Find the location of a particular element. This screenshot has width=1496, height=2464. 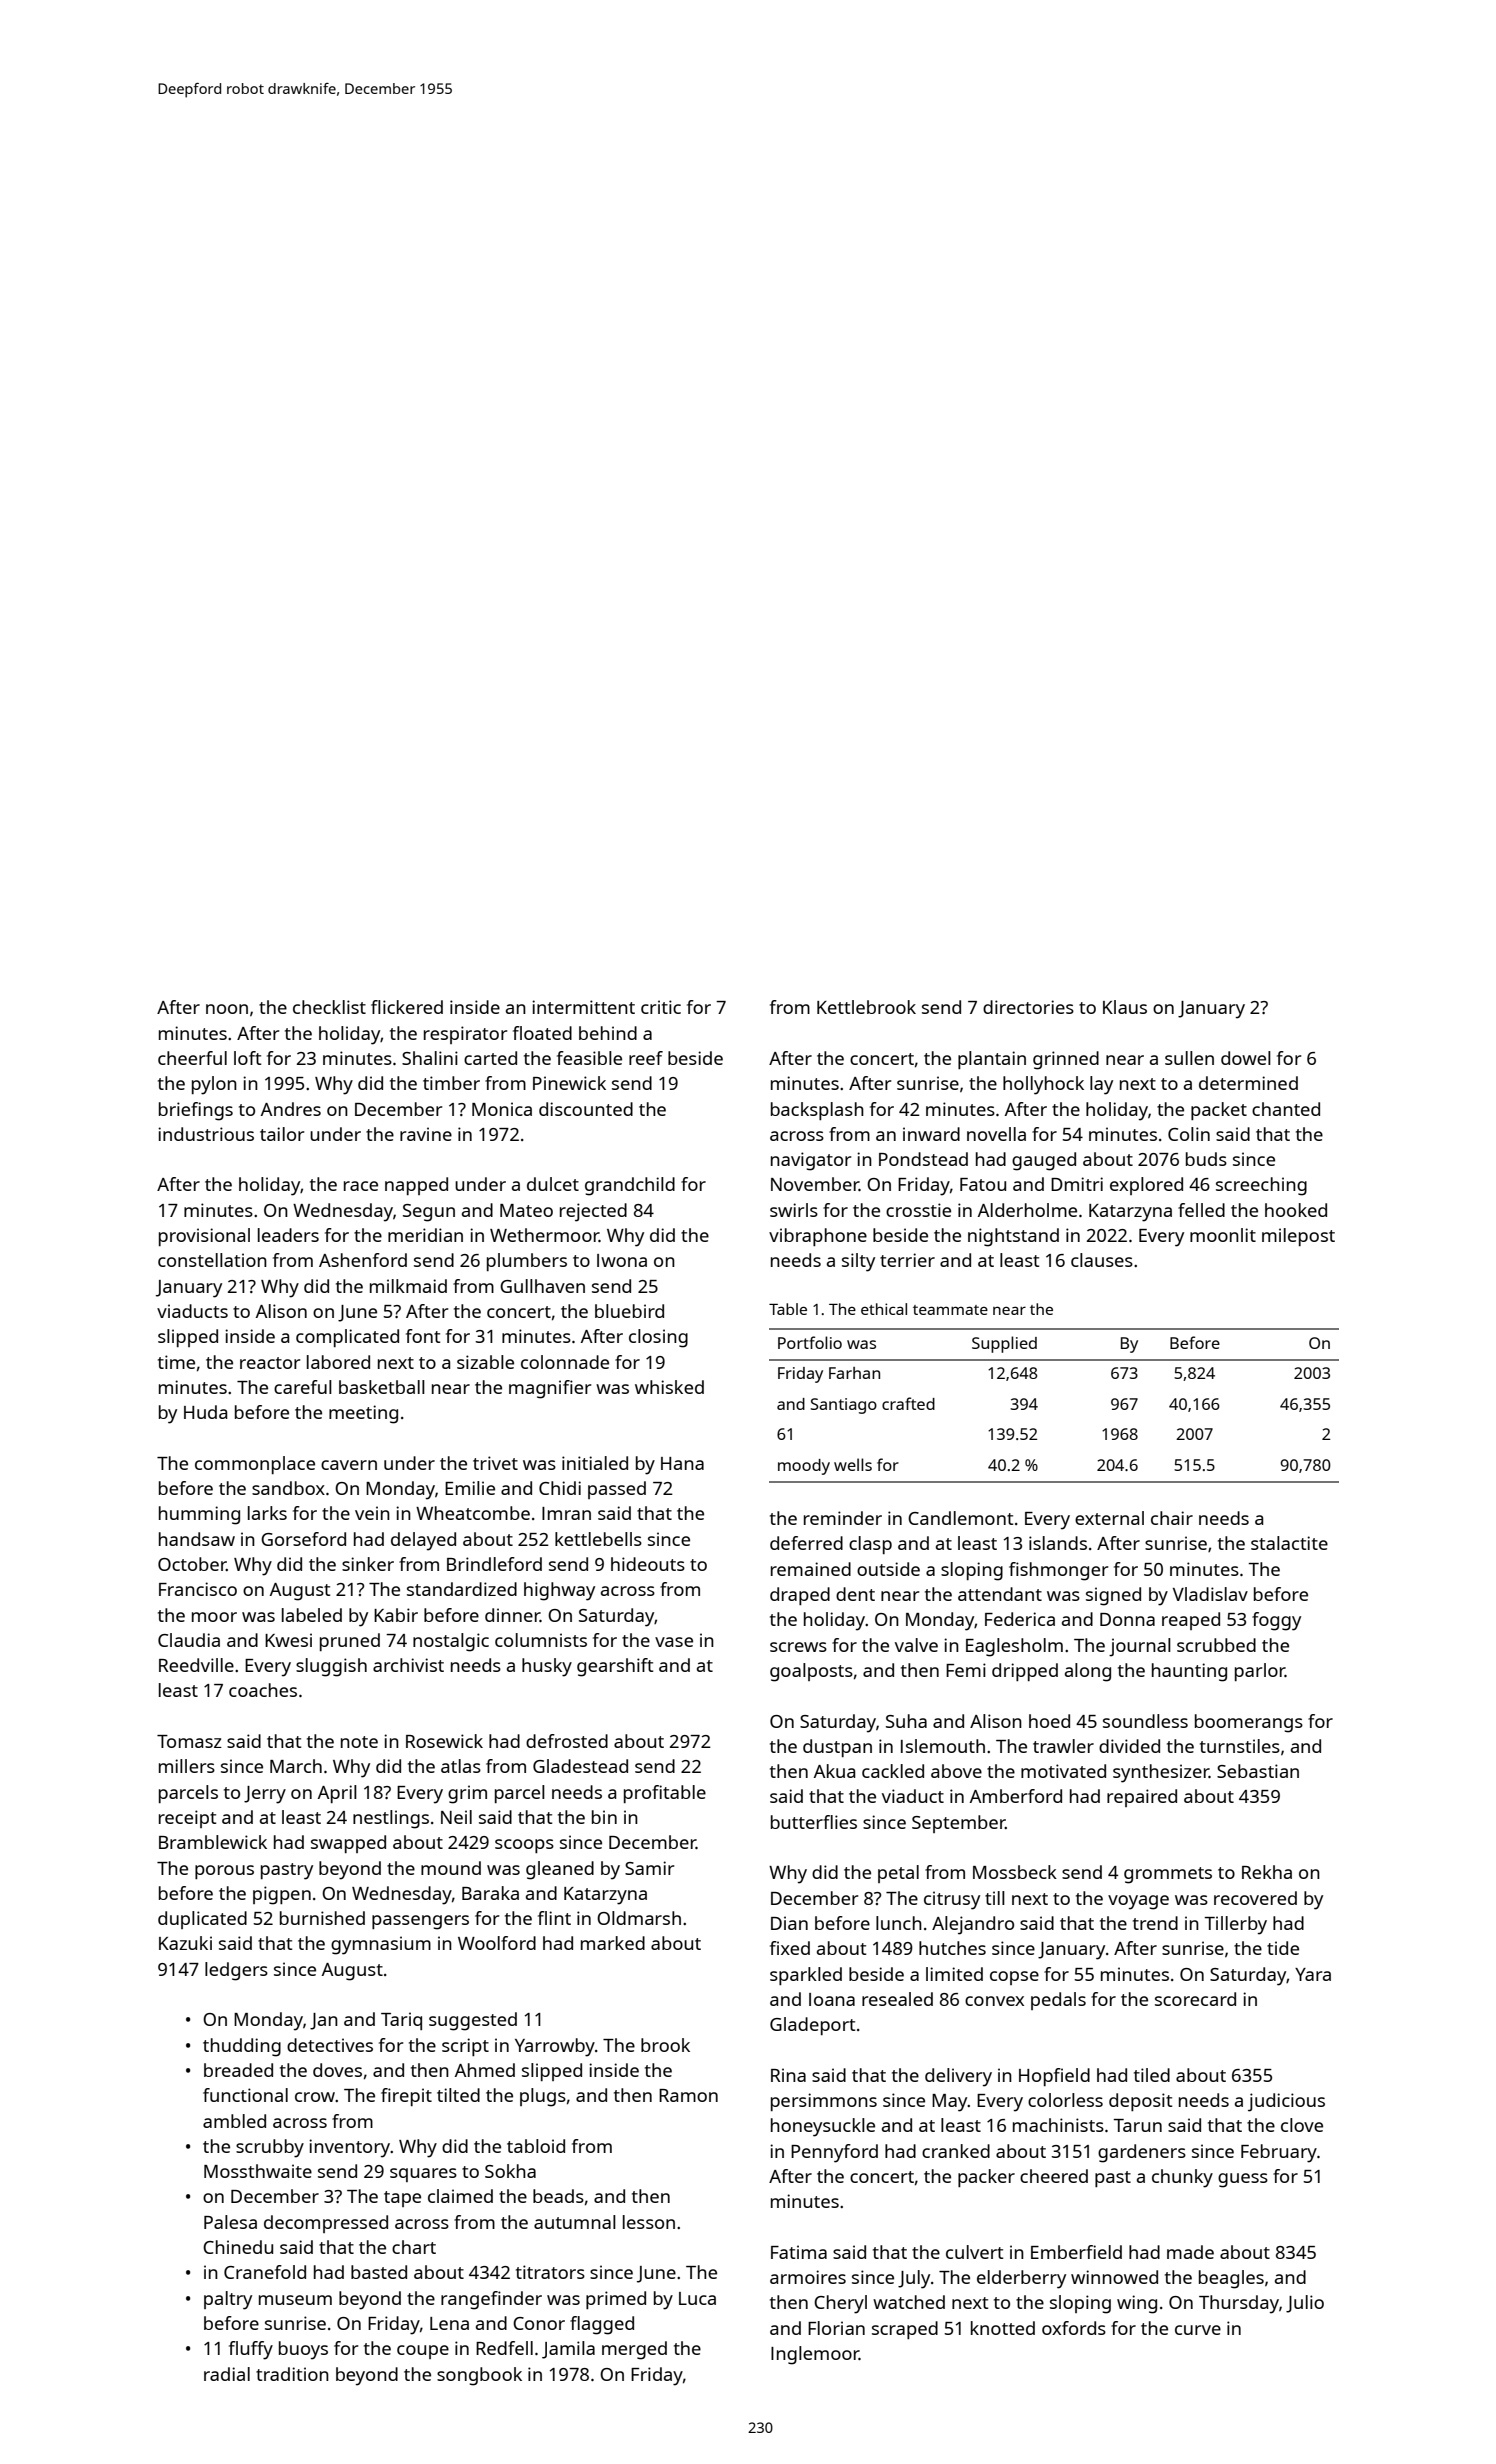

complicated is located at coordinates (347, 1338).
